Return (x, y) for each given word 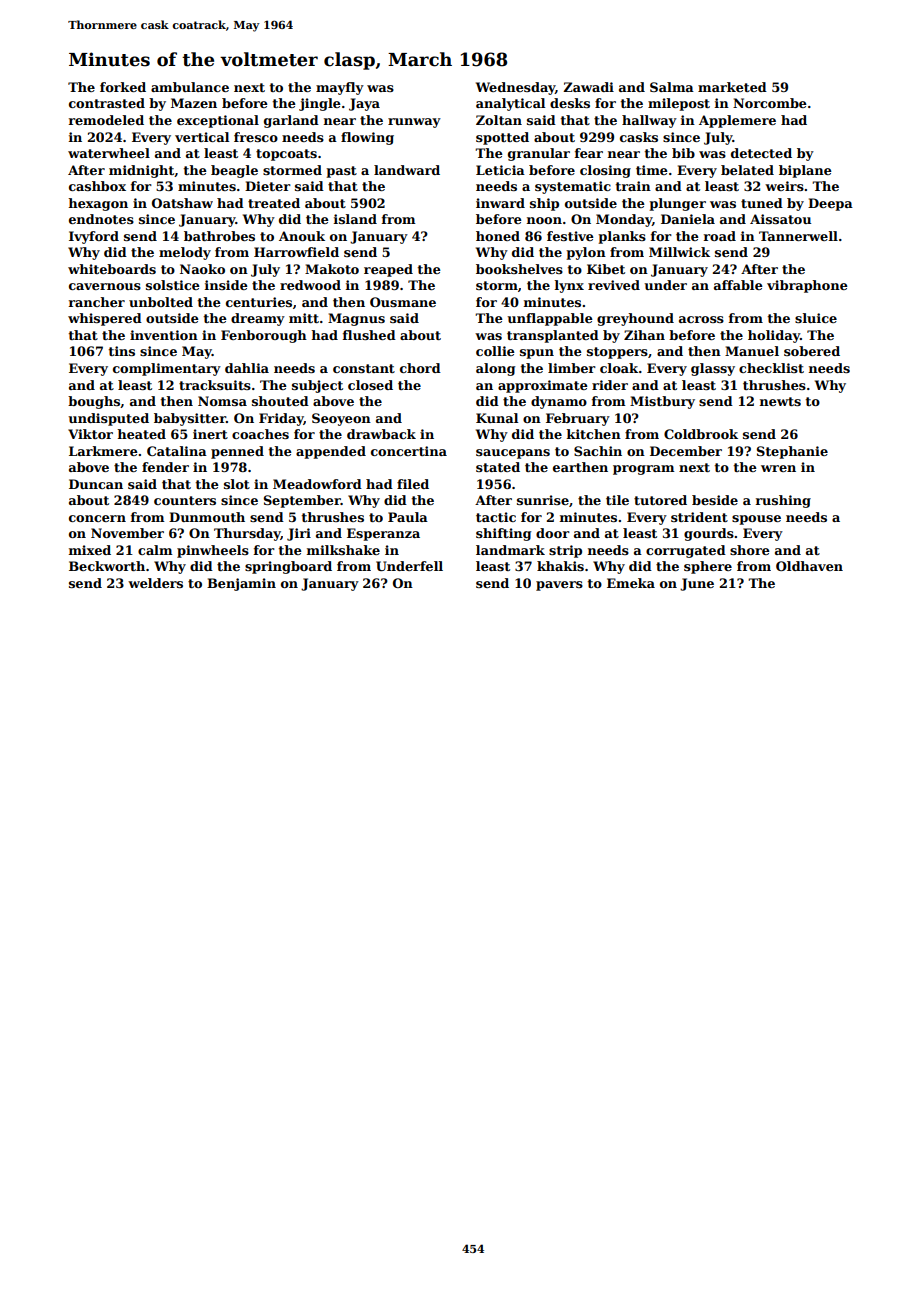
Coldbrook (701, 434)
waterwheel (109, 153)
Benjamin (241, 584)
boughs (94, 402)
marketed (732, 87)
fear (589, 153)
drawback (381, 434)
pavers (559, 586)
